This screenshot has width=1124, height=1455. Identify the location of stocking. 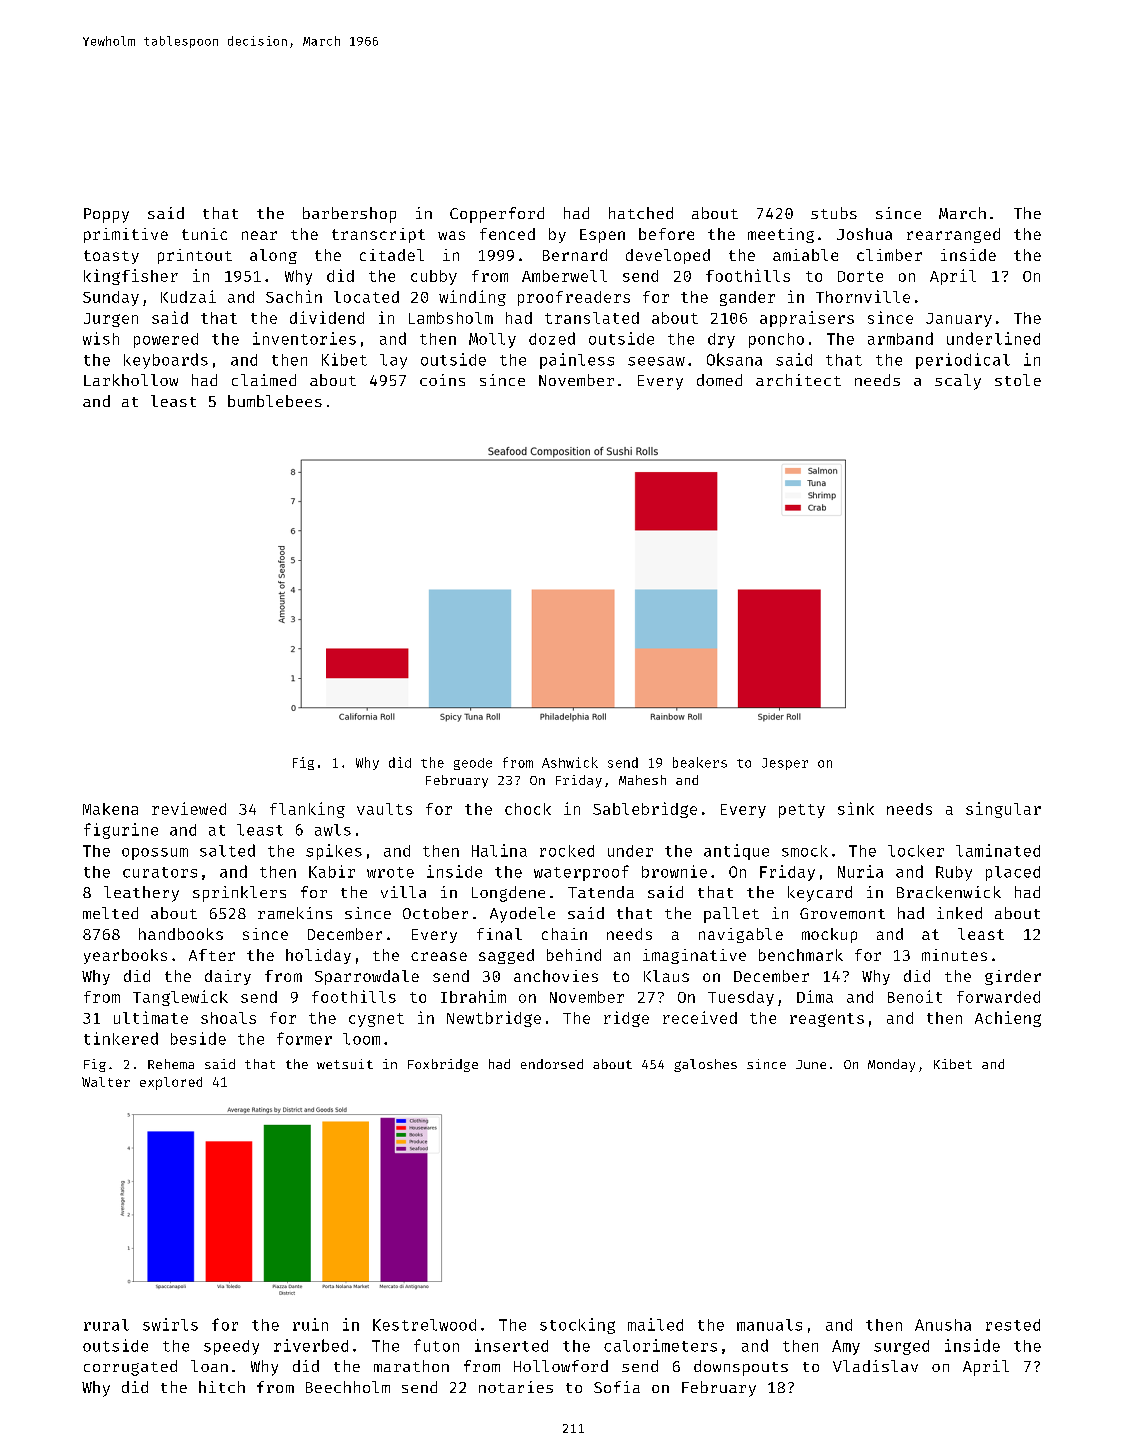
(577, 1326).
